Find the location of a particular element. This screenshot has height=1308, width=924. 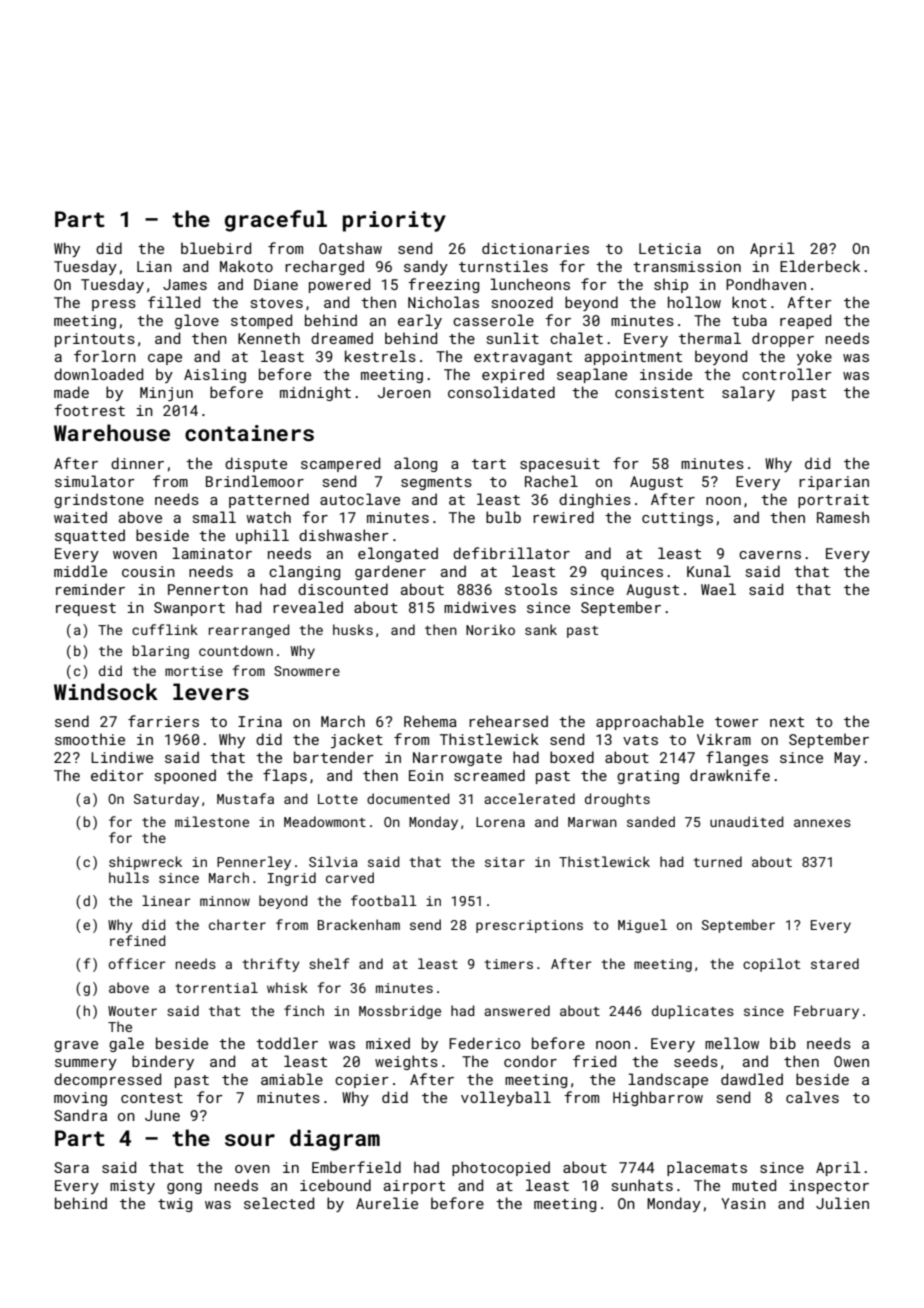

finch is located at coordinates (304, 1010).
